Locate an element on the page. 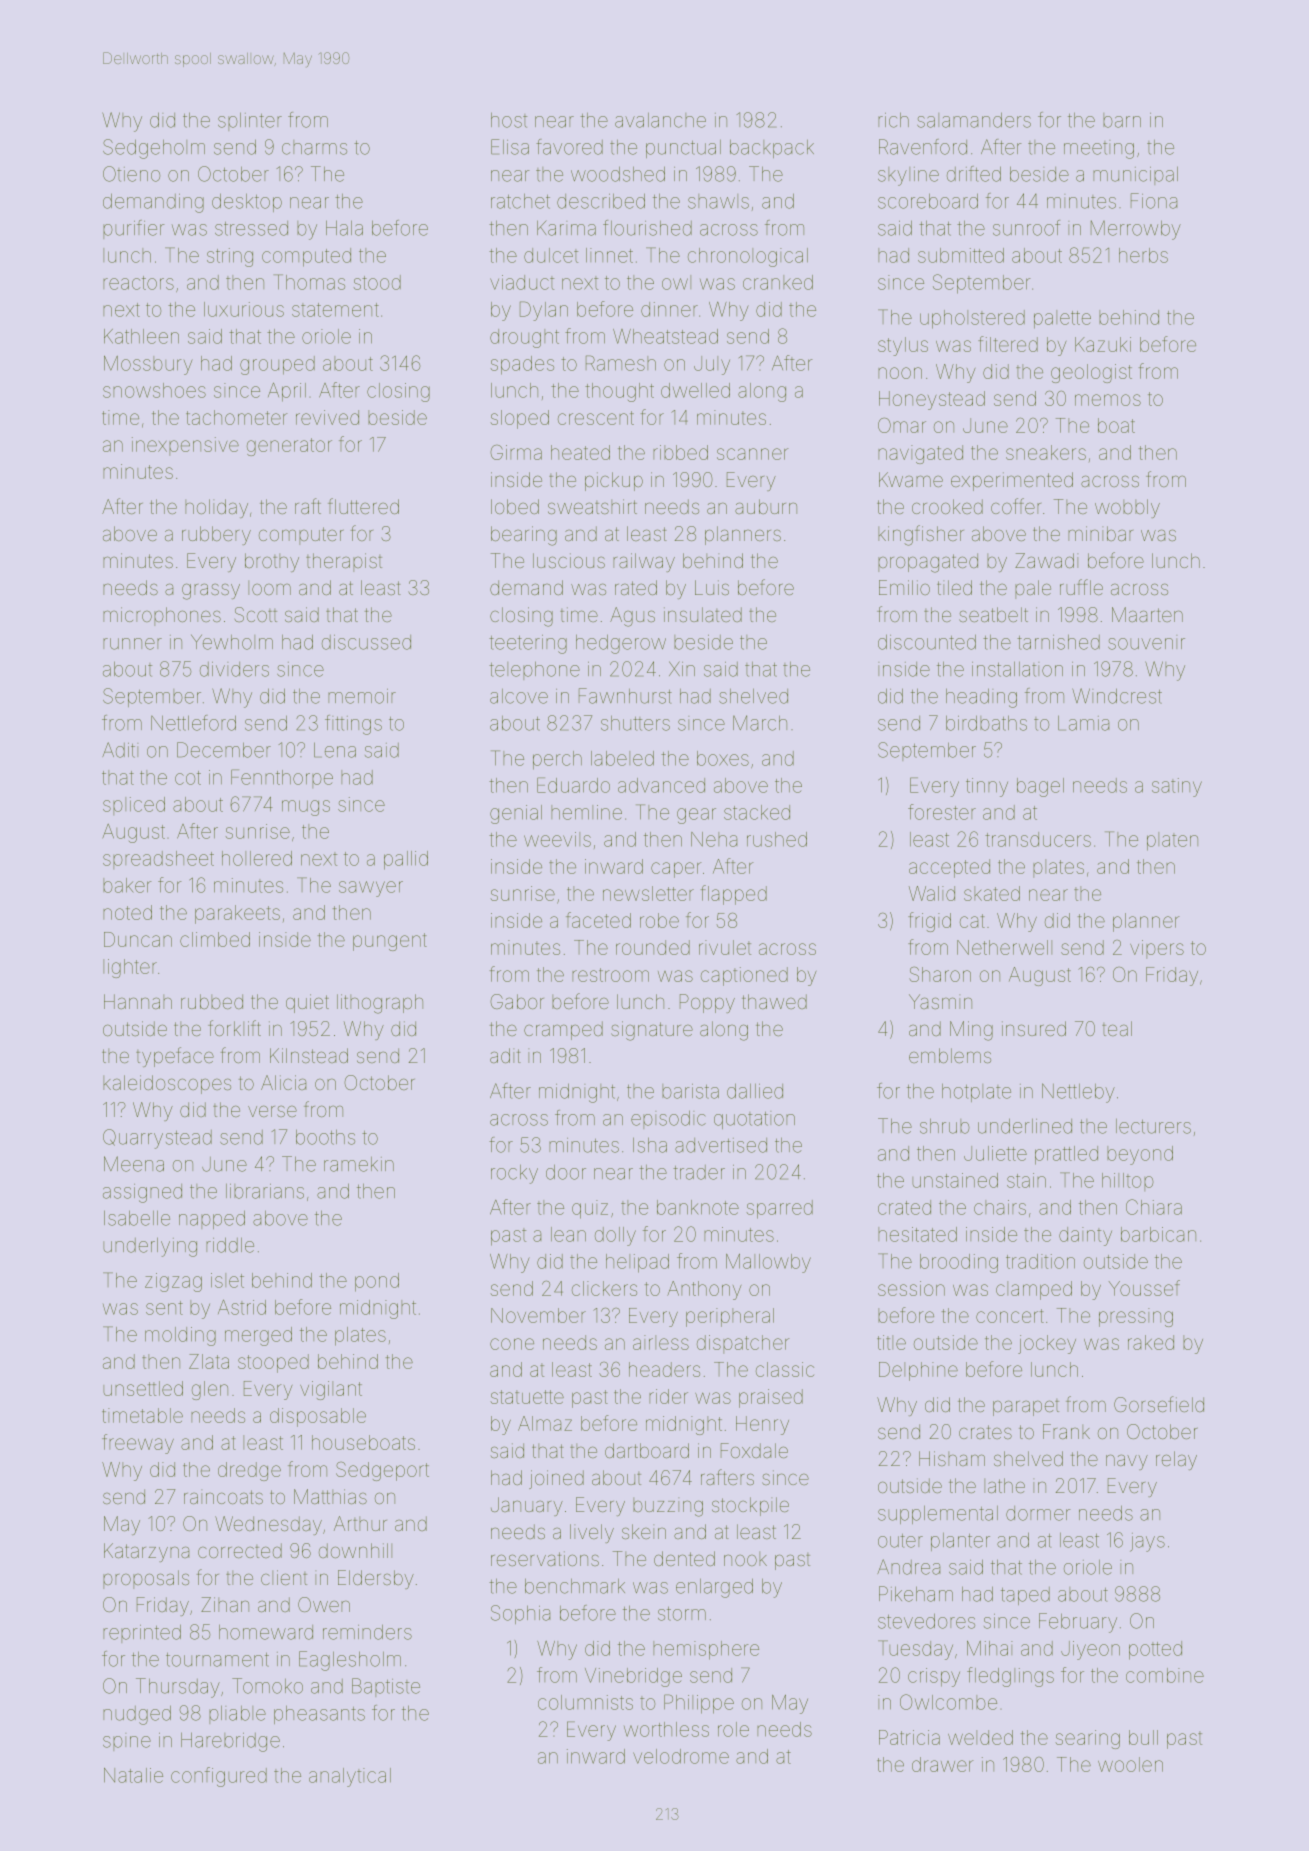 The image size is (1309, 1851). pheasants is located at coordinates (319, 1715).
